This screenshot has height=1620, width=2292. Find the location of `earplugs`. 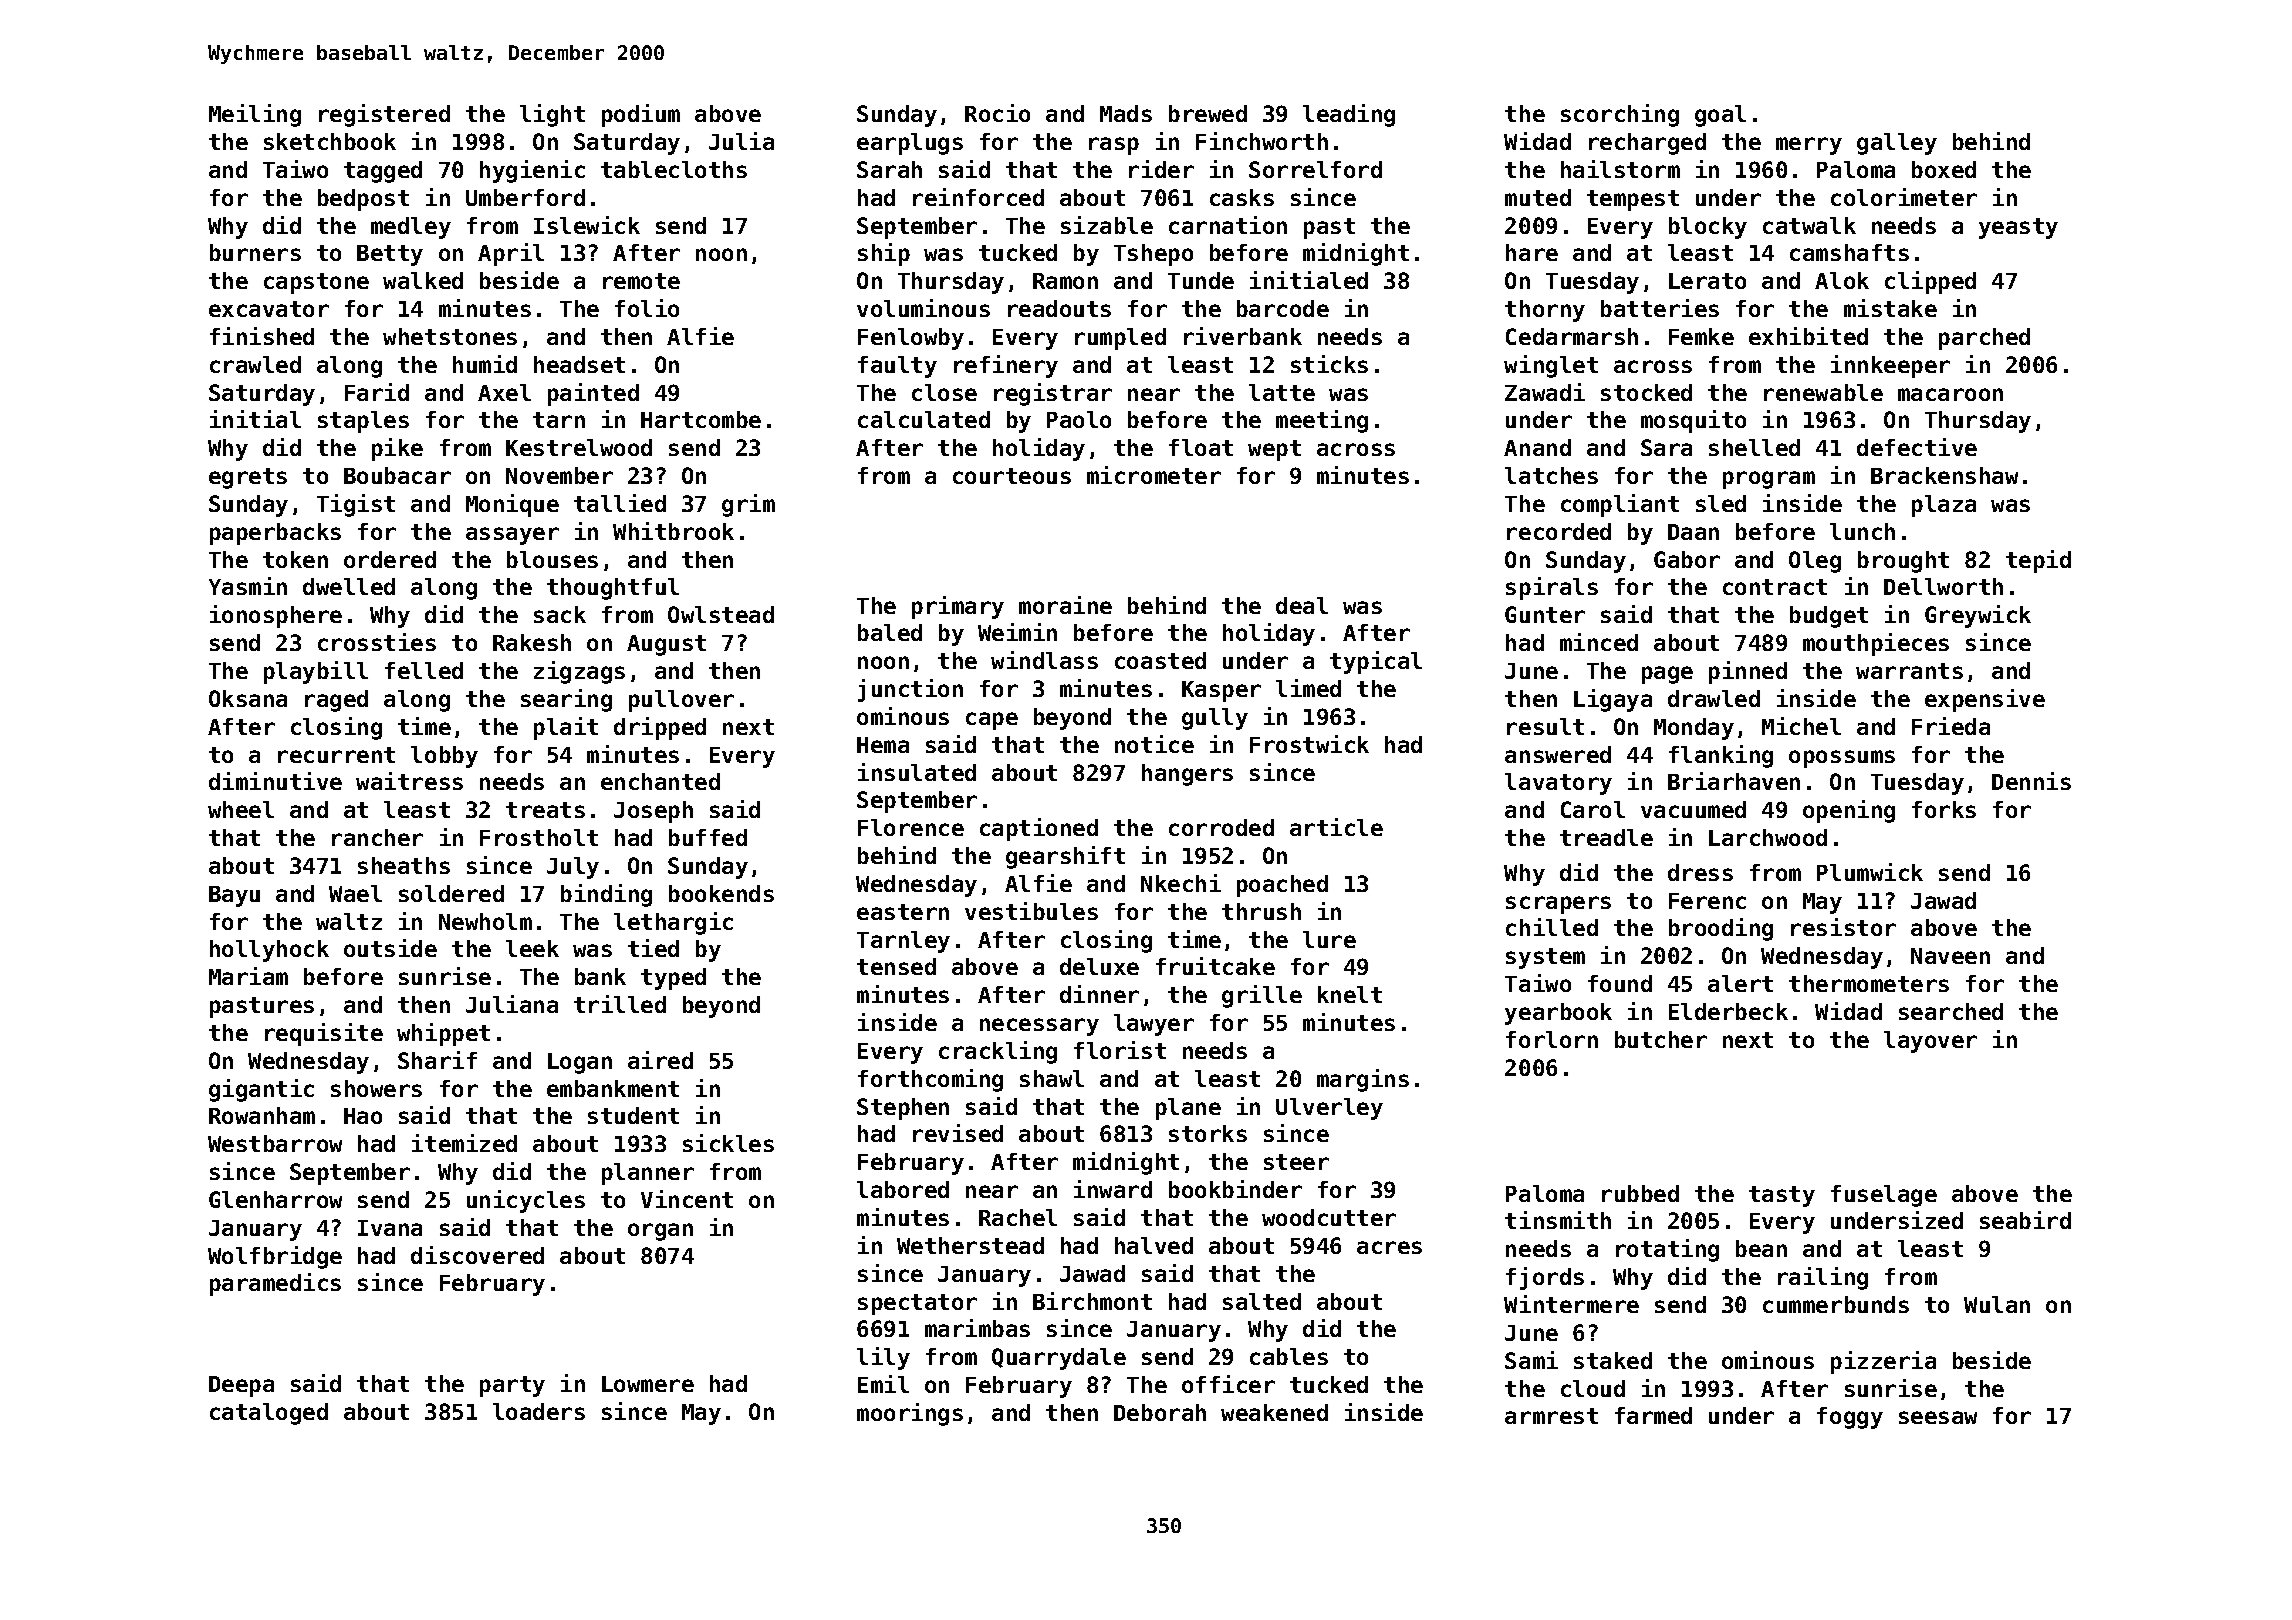

earplugs is located at coordinates (910, 144).
